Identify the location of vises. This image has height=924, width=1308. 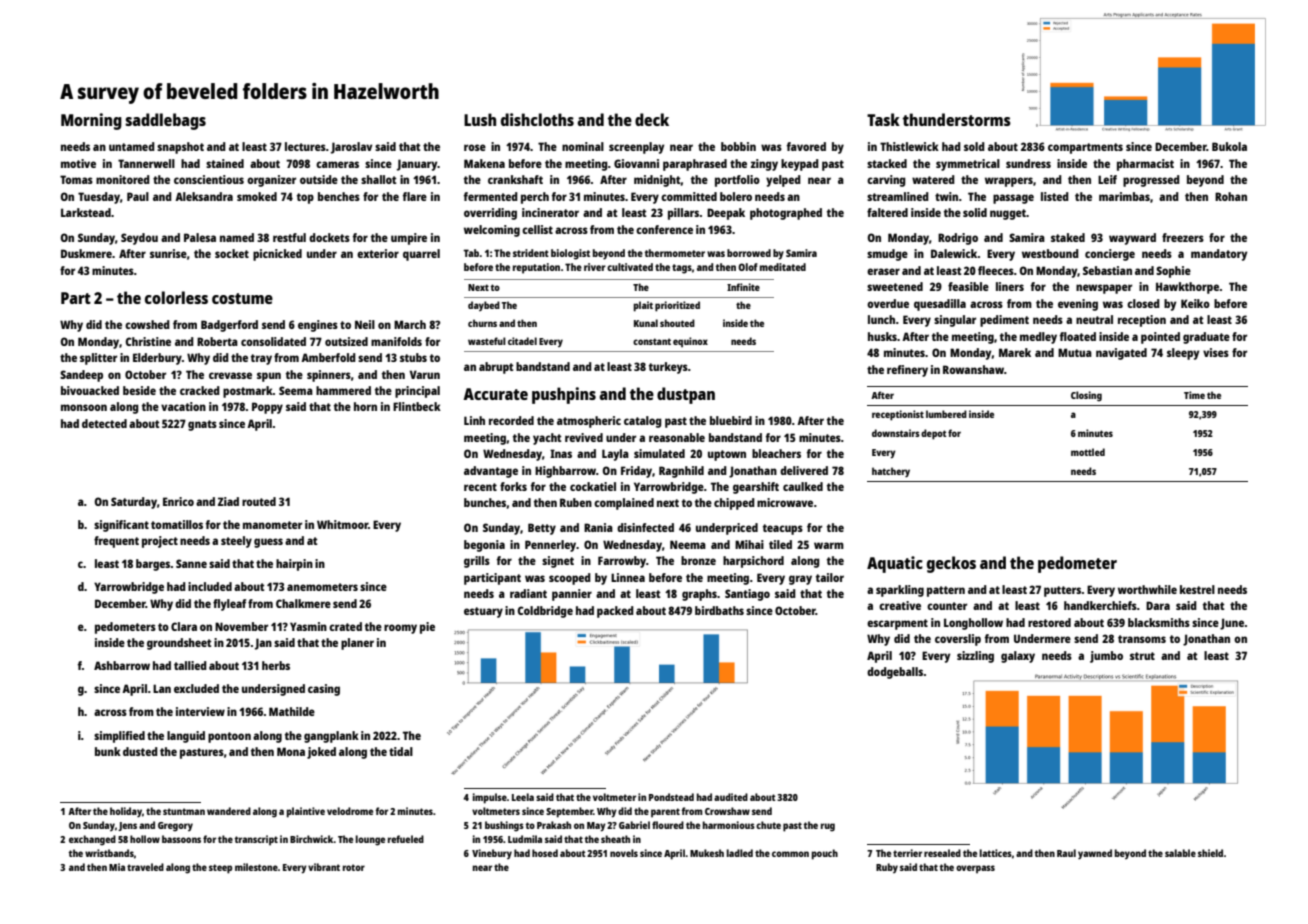
(1216, 352).
